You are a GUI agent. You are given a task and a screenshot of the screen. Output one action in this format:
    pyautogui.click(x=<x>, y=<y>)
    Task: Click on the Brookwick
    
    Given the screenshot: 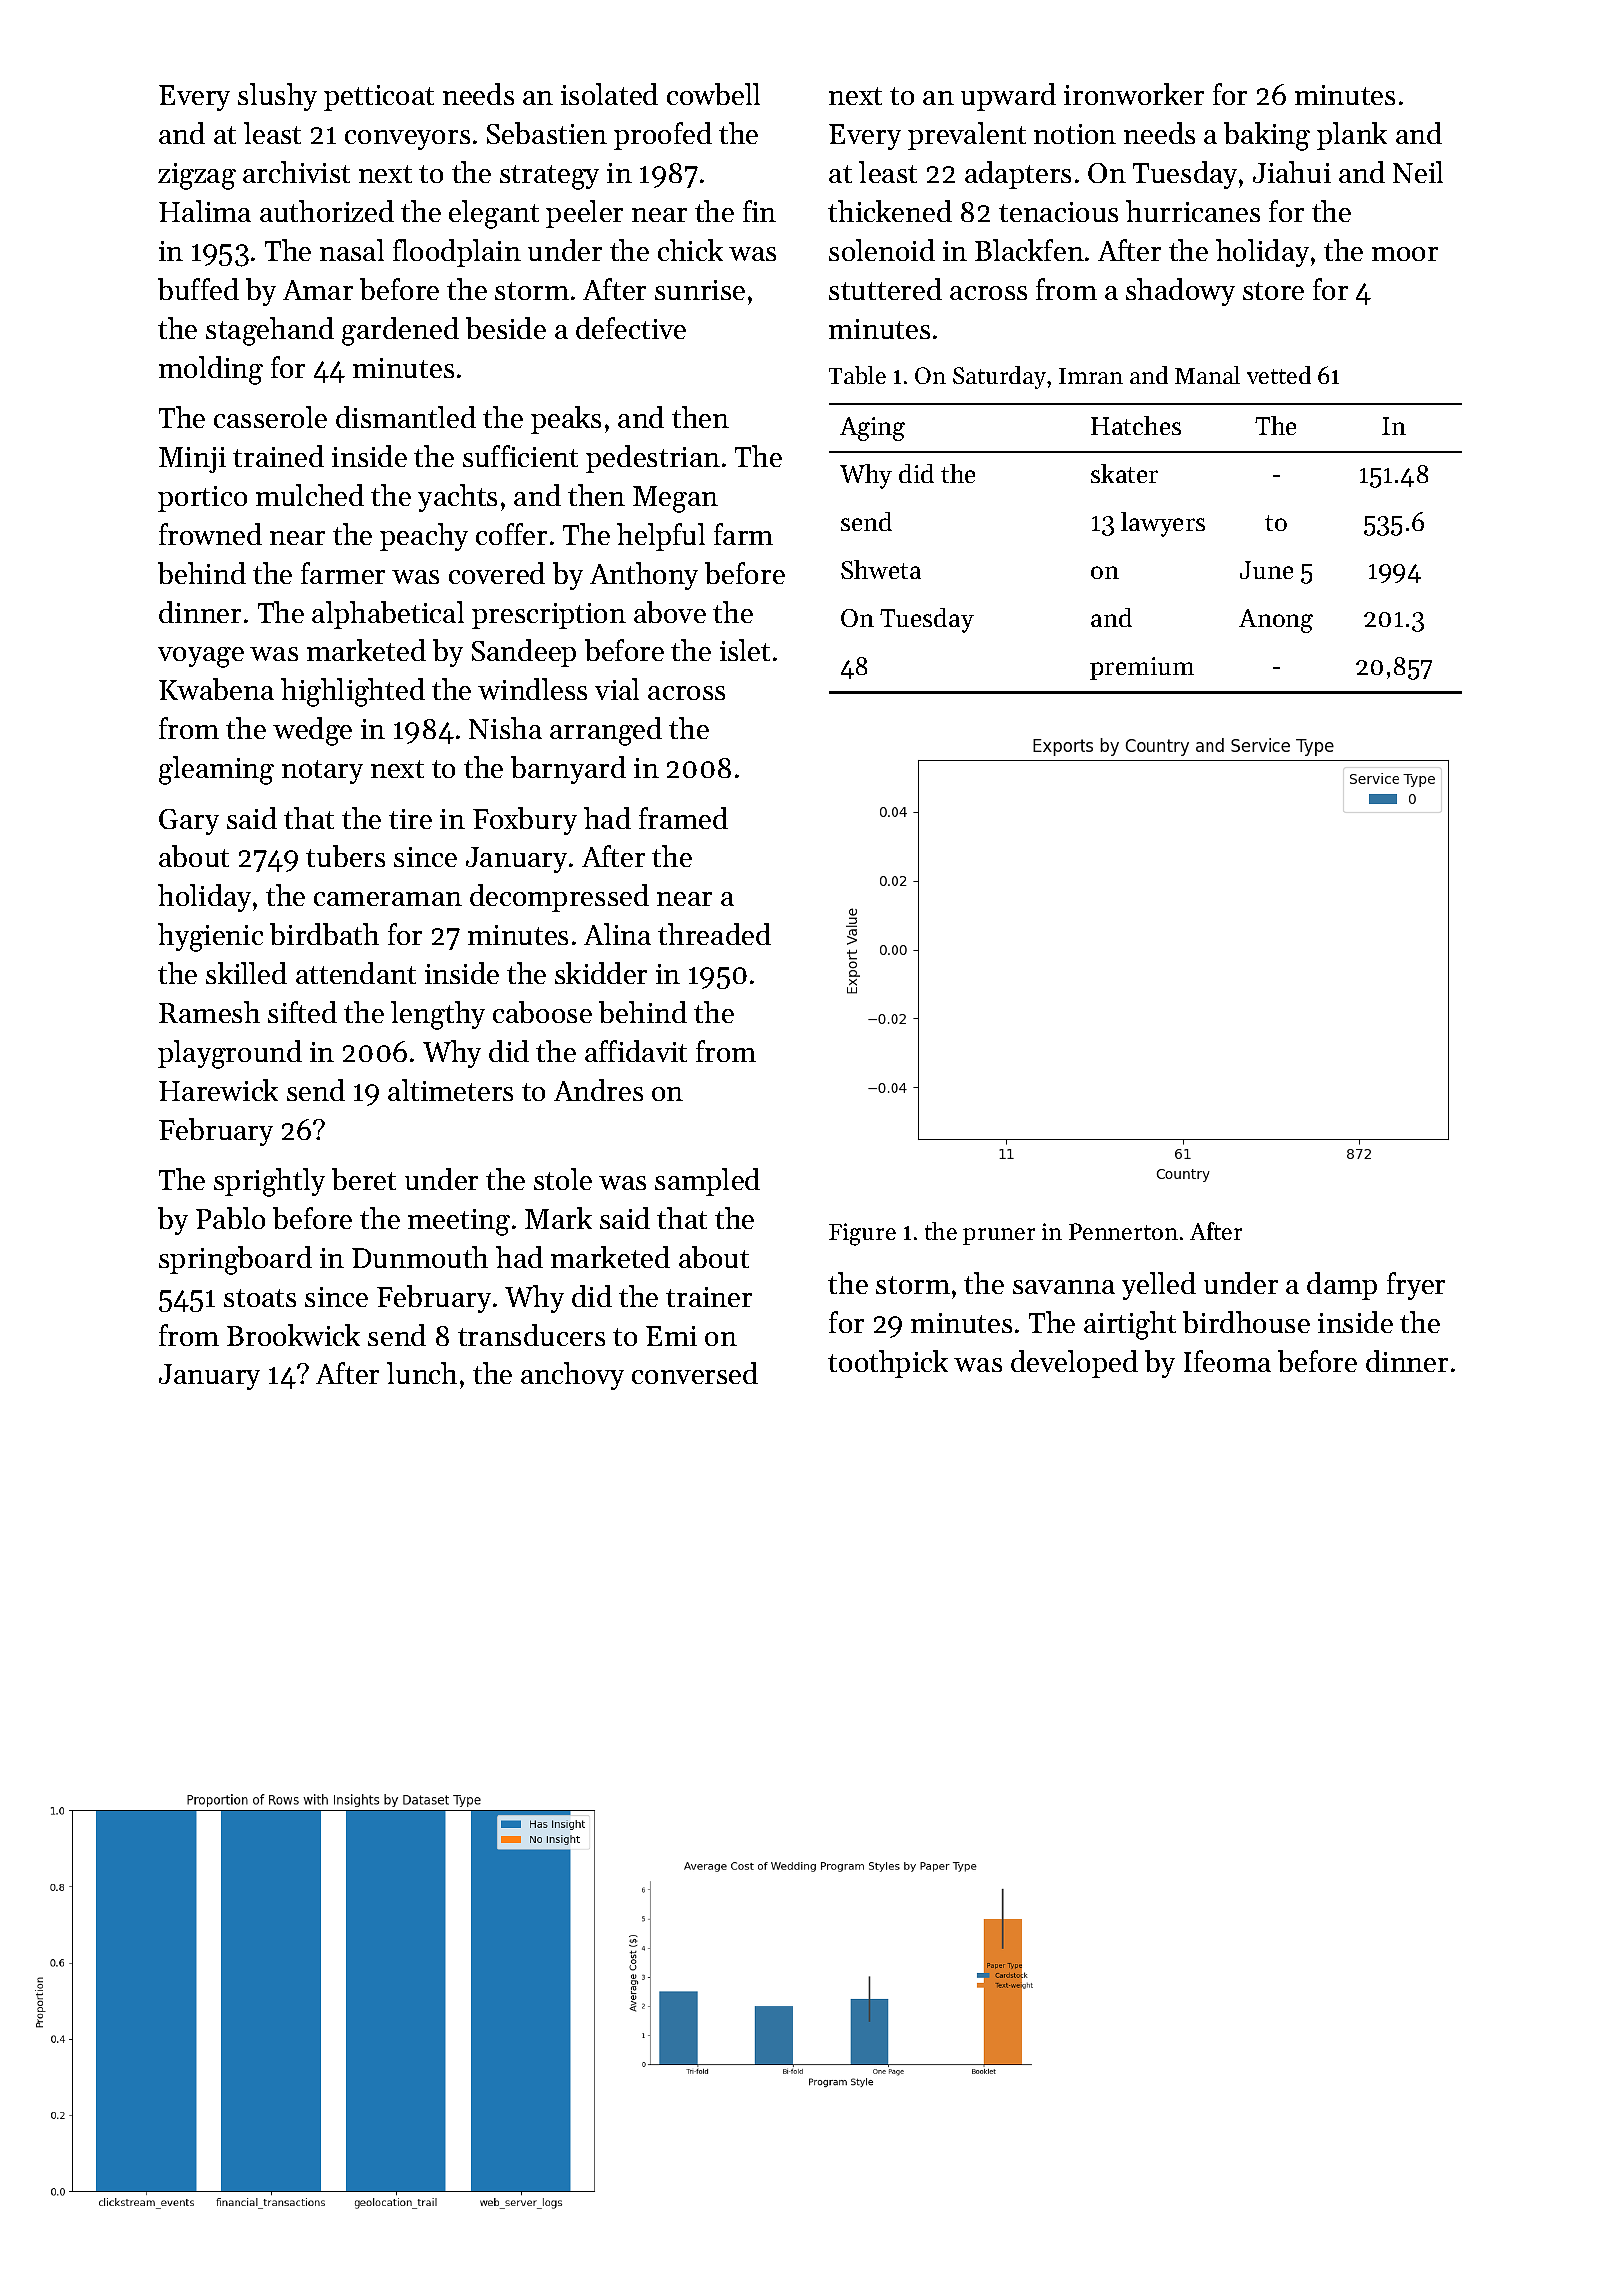 What is the action you would take?
    pyautogui.click(x=293, y=1335)
